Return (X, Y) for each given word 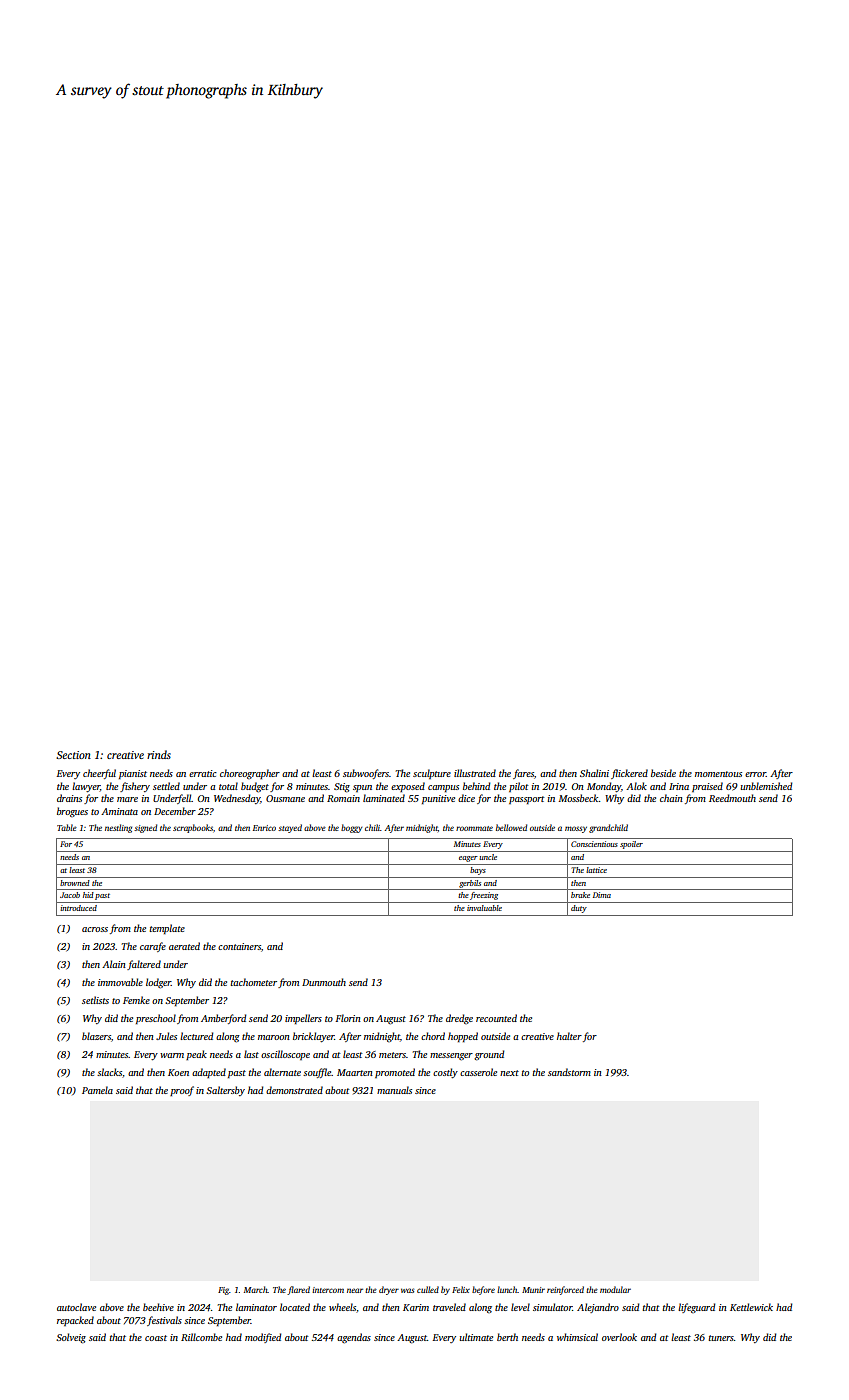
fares (523, 774)
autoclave (76, 1307)
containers (239, 946)
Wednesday (237, 799)
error (755, 774)
